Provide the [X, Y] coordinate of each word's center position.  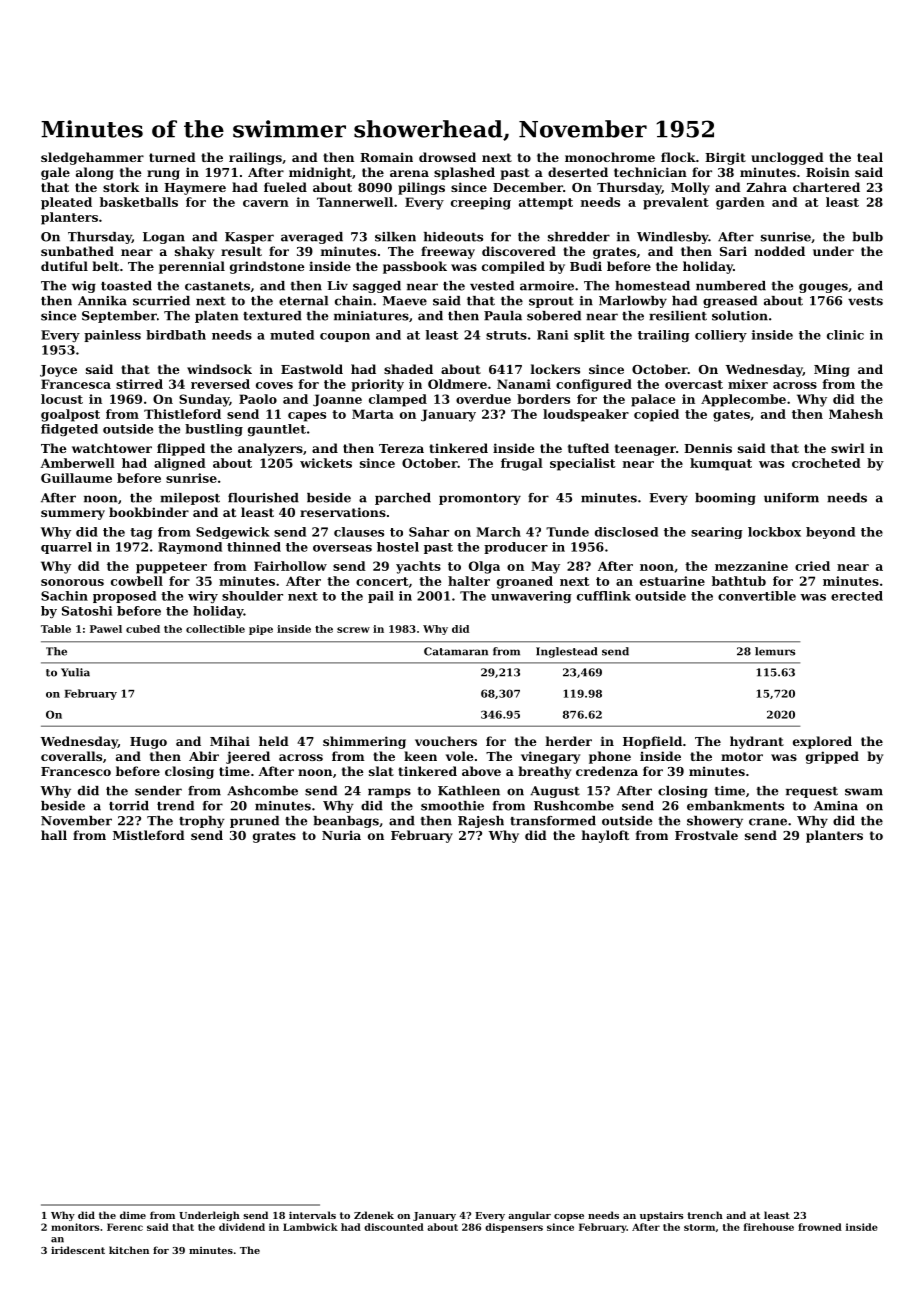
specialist [583, 464]
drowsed [447, 157]
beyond [830, 533]
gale [55, 173]
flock [678, 157]
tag [141, 533]
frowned [820, 1227]
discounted [394, 1227]
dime [133, 1215]
